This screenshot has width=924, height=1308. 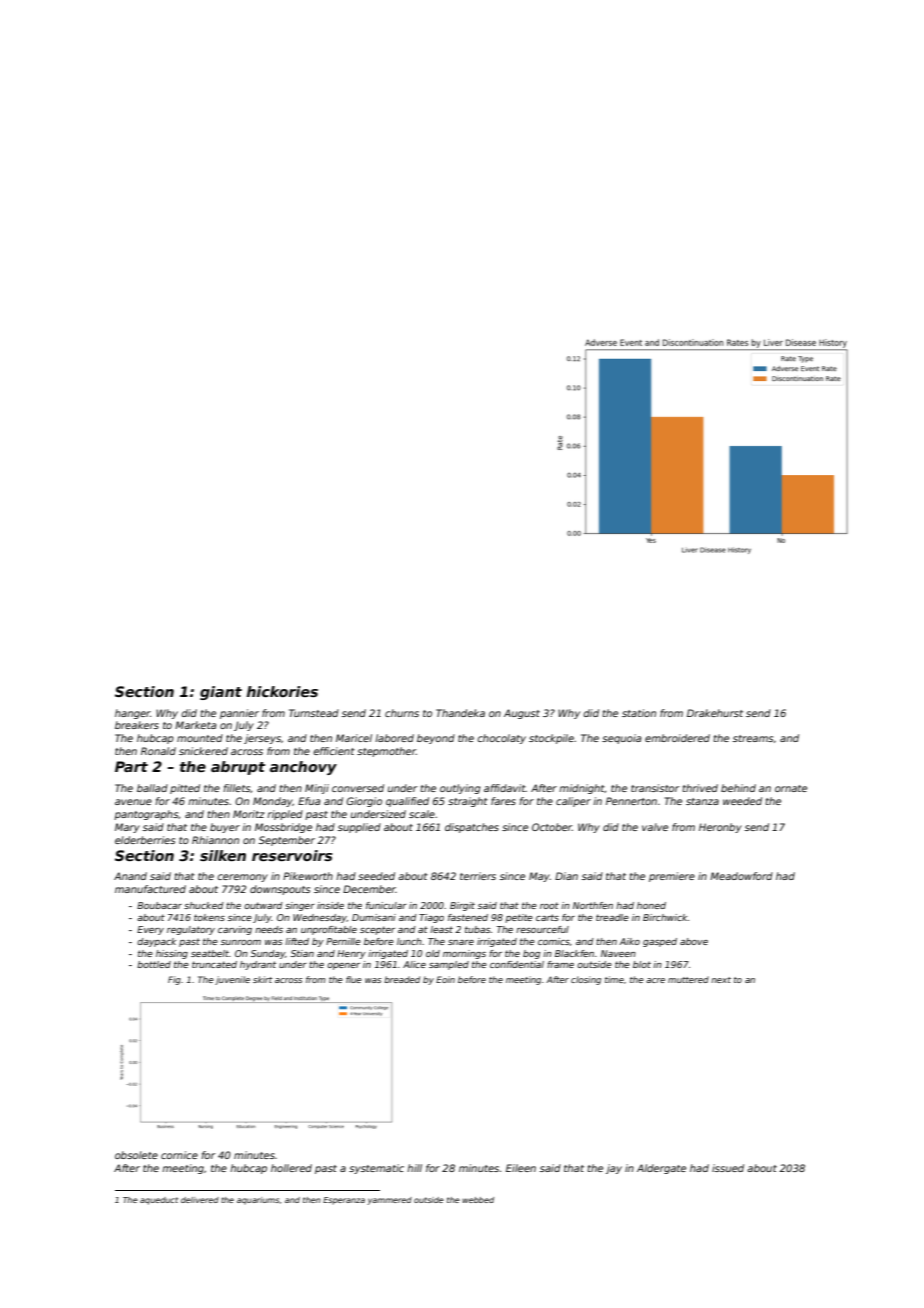 I want to click on giant, so click(x=221, y=693).
